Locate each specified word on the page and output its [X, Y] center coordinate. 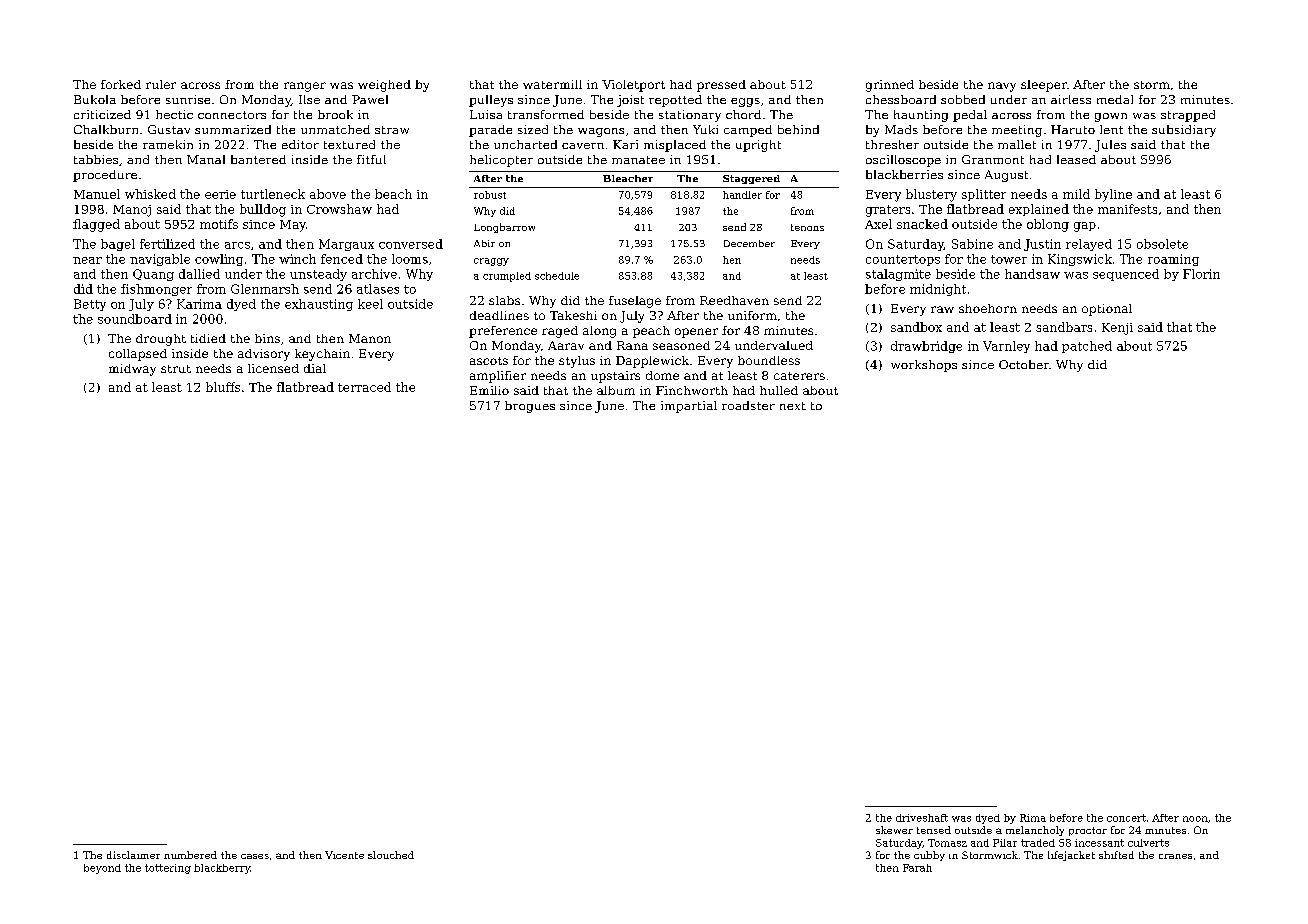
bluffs [223, 387]
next [793, 406]
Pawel [370, 99]
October [1024, 364]
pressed [721, 86]
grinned [890, 86]
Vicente [344, 855]
